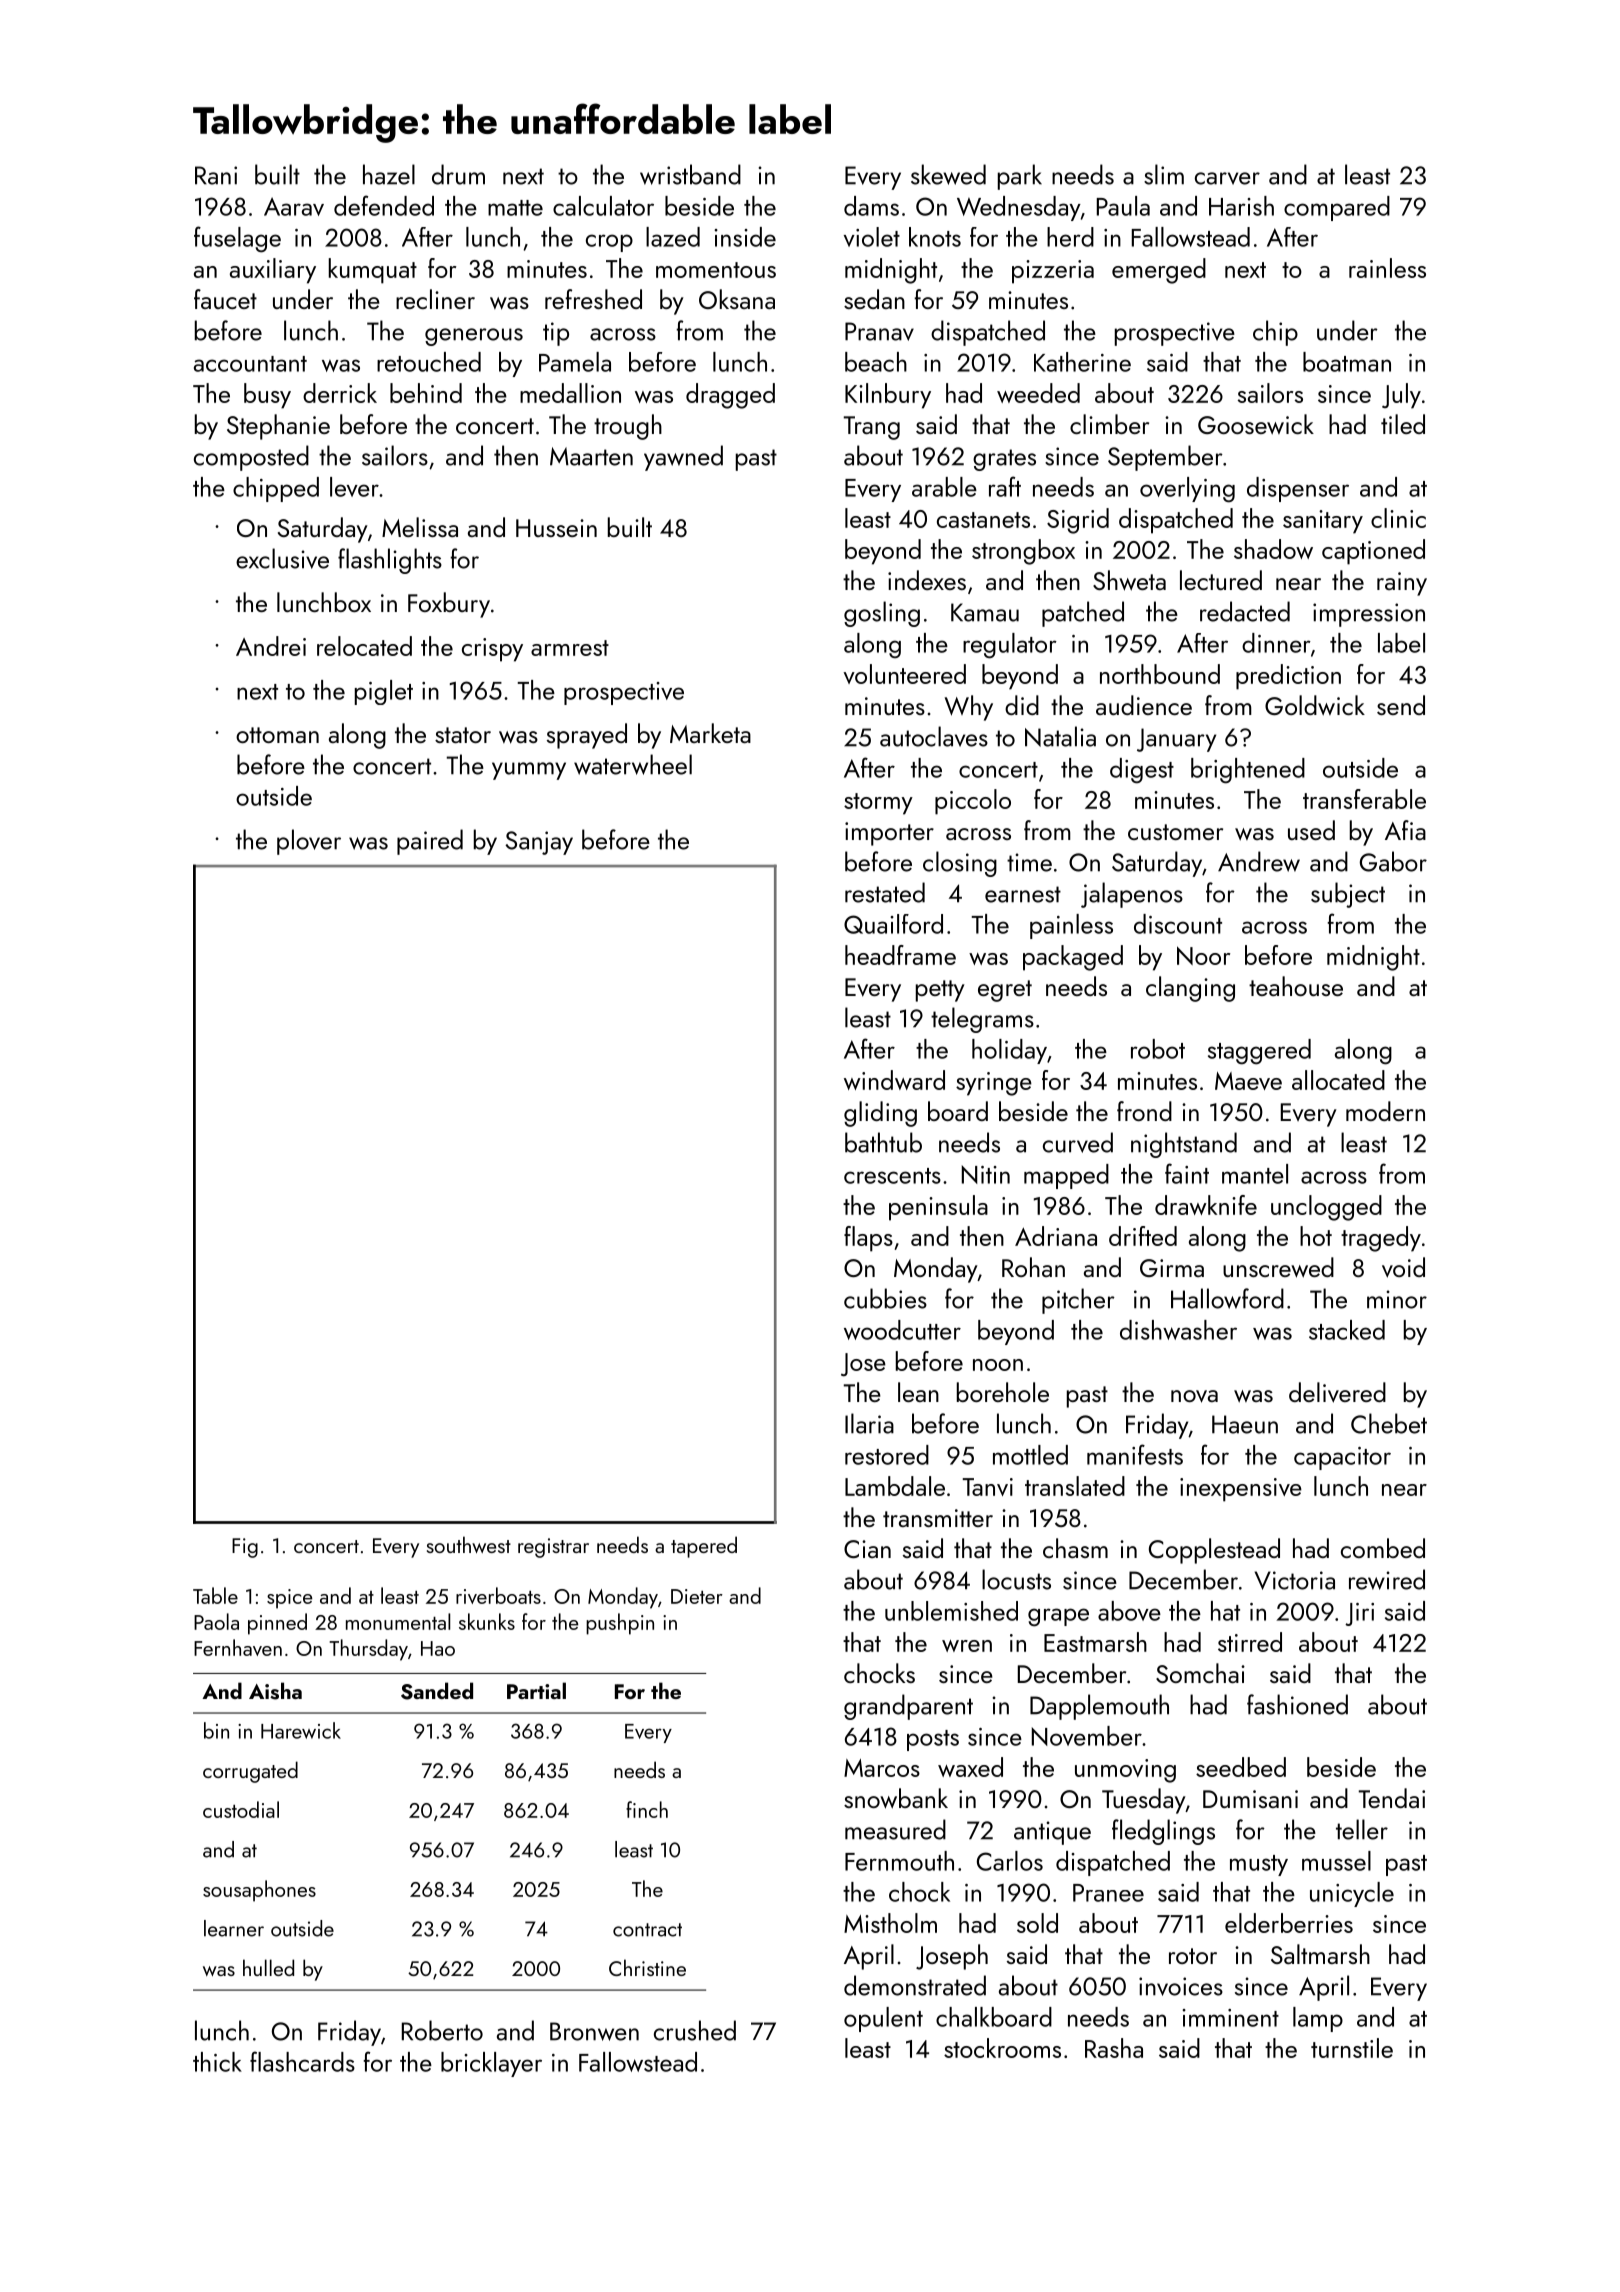 This image has height=2292, width=1620. What do you see at coordinates (282, 558) in the image?
I see `exclusive` at bounding box center [282, 558].
